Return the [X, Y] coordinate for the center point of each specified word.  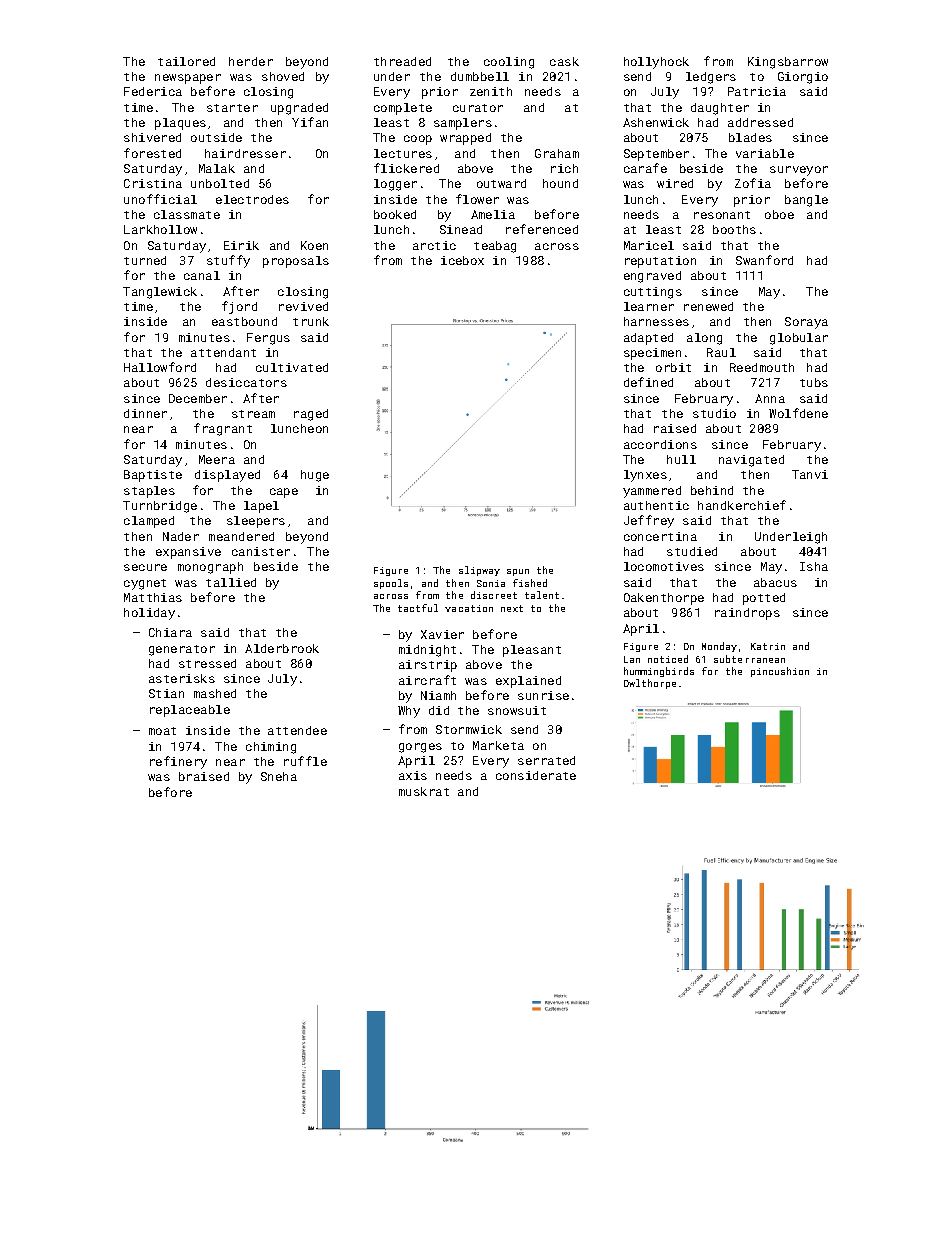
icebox [462, 260]
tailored [186, 61]
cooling [509, 63]
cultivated [292, 367]
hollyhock [656, 63]
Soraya [806, 323]
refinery [178, 762]
